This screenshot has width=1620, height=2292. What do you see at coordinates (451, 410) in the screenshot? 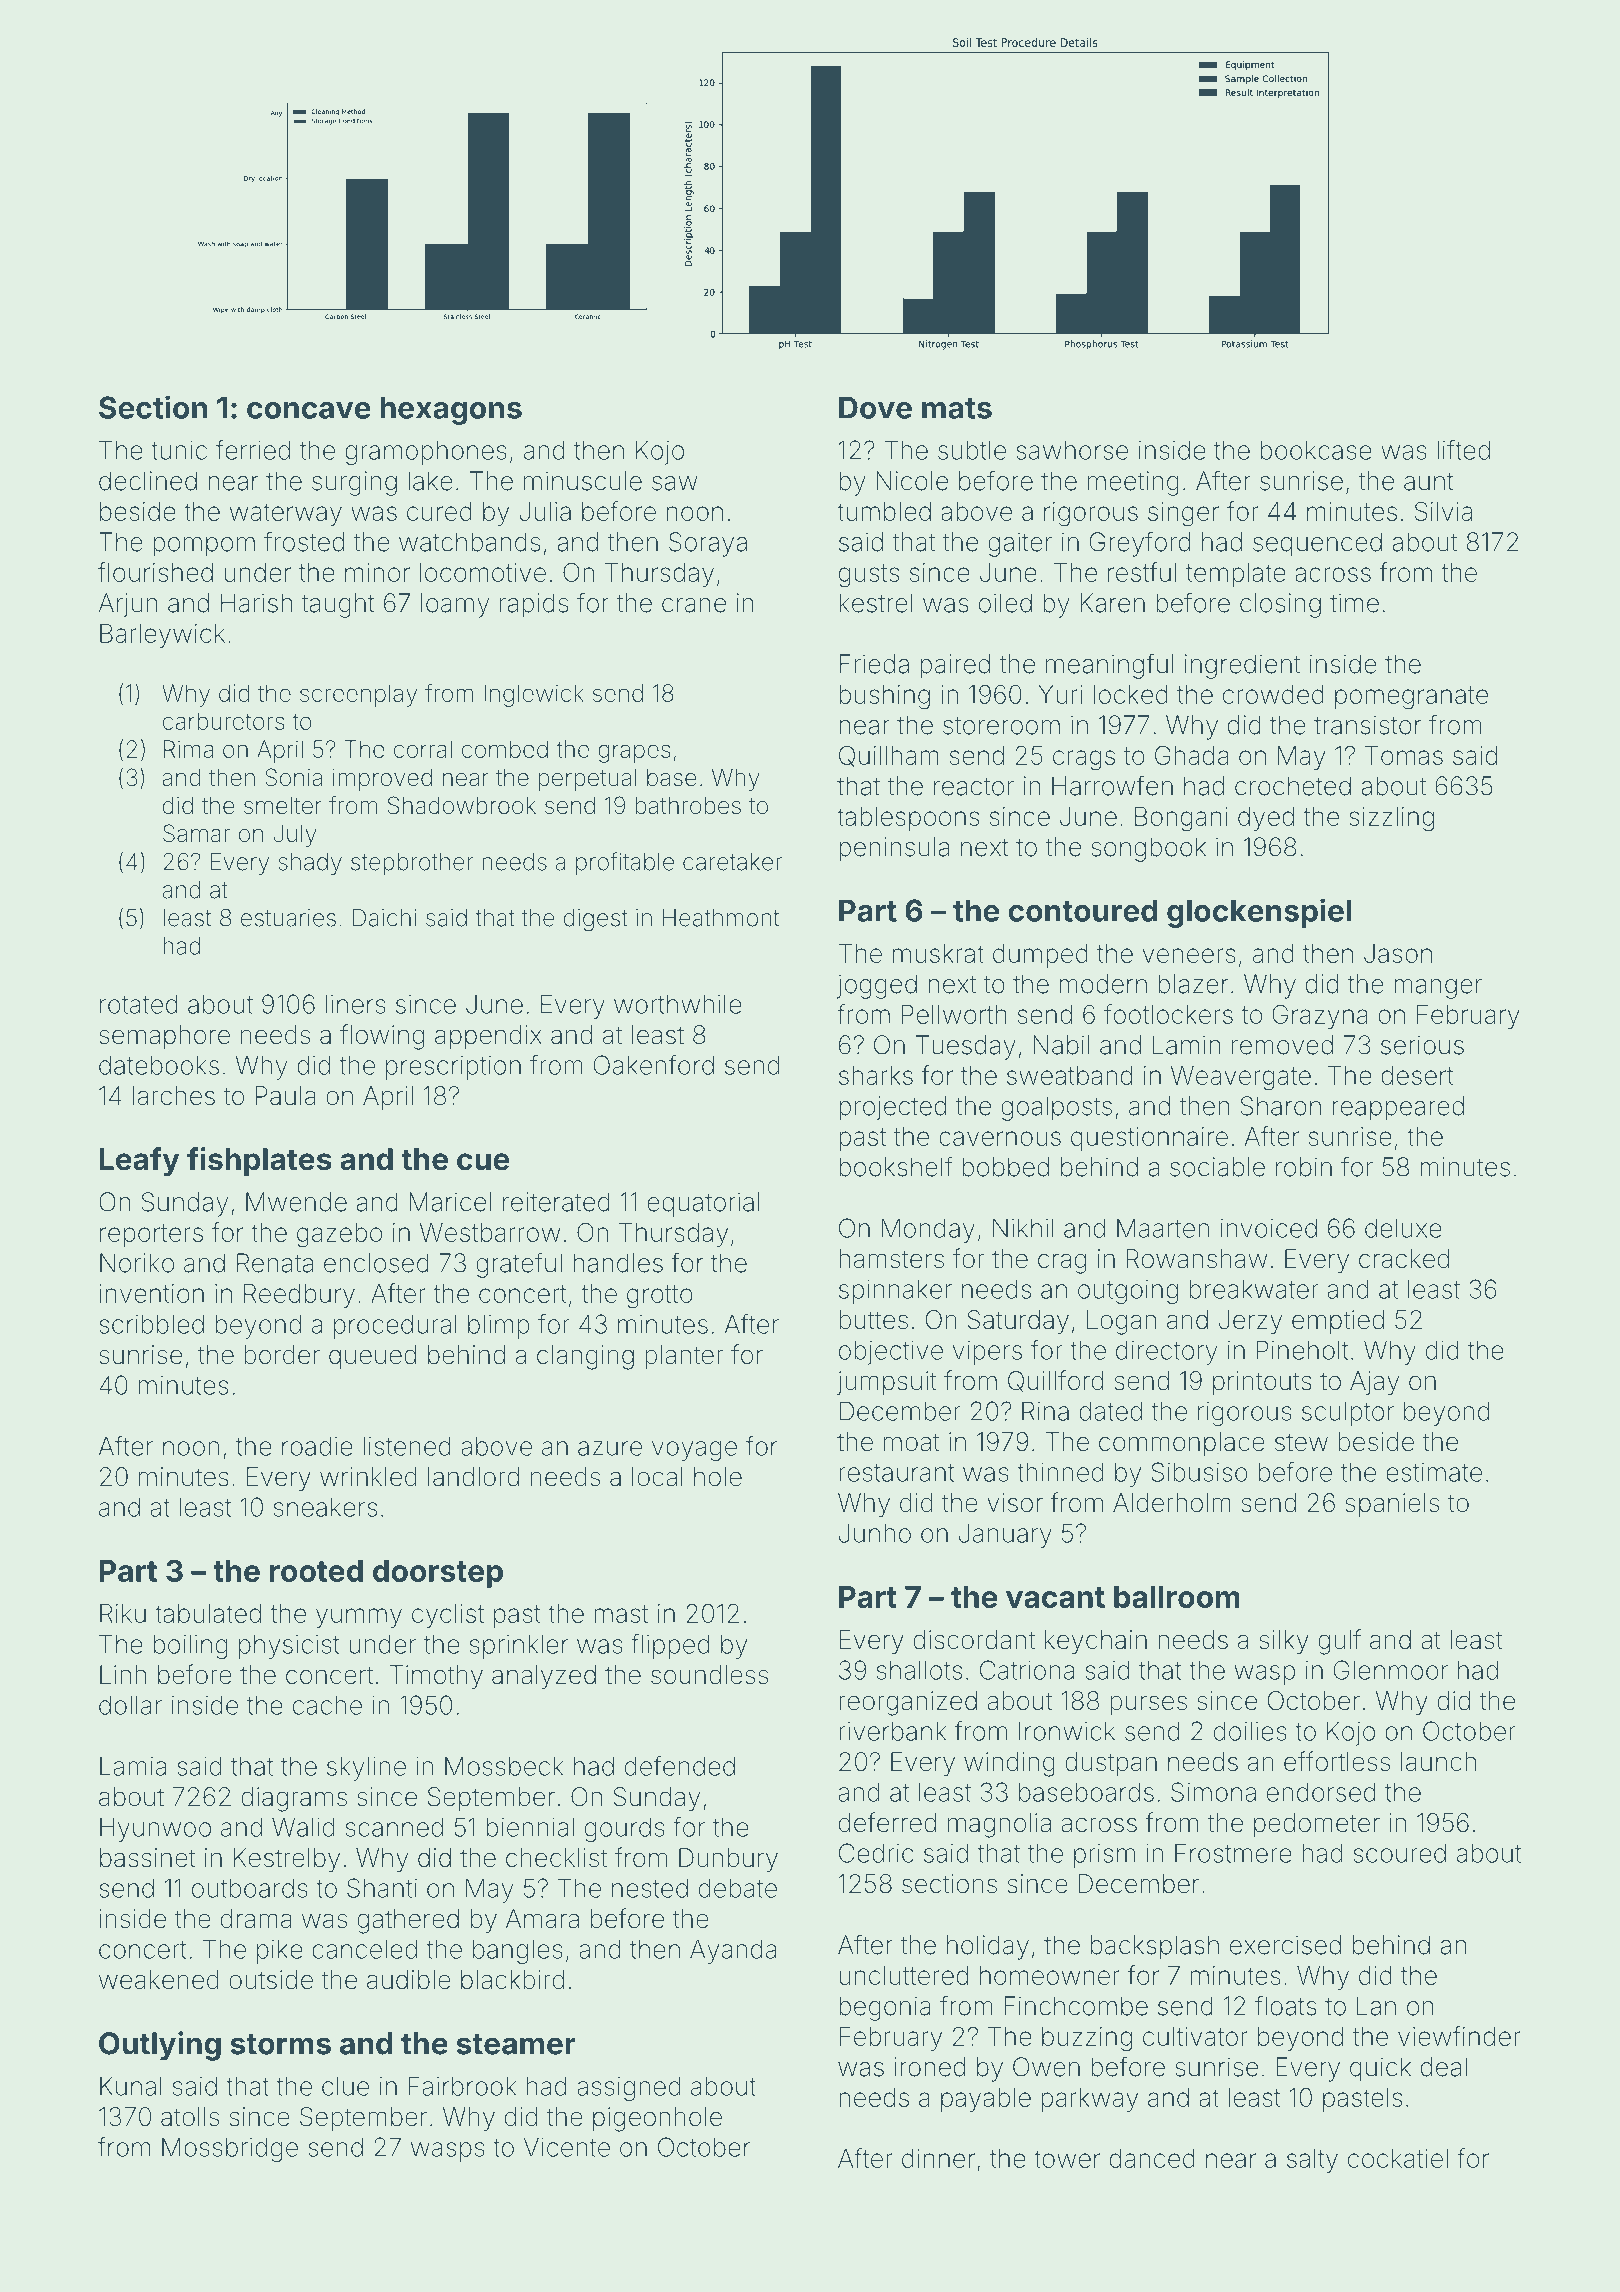
I see `hexagons` at bounding box center [451, 410].
